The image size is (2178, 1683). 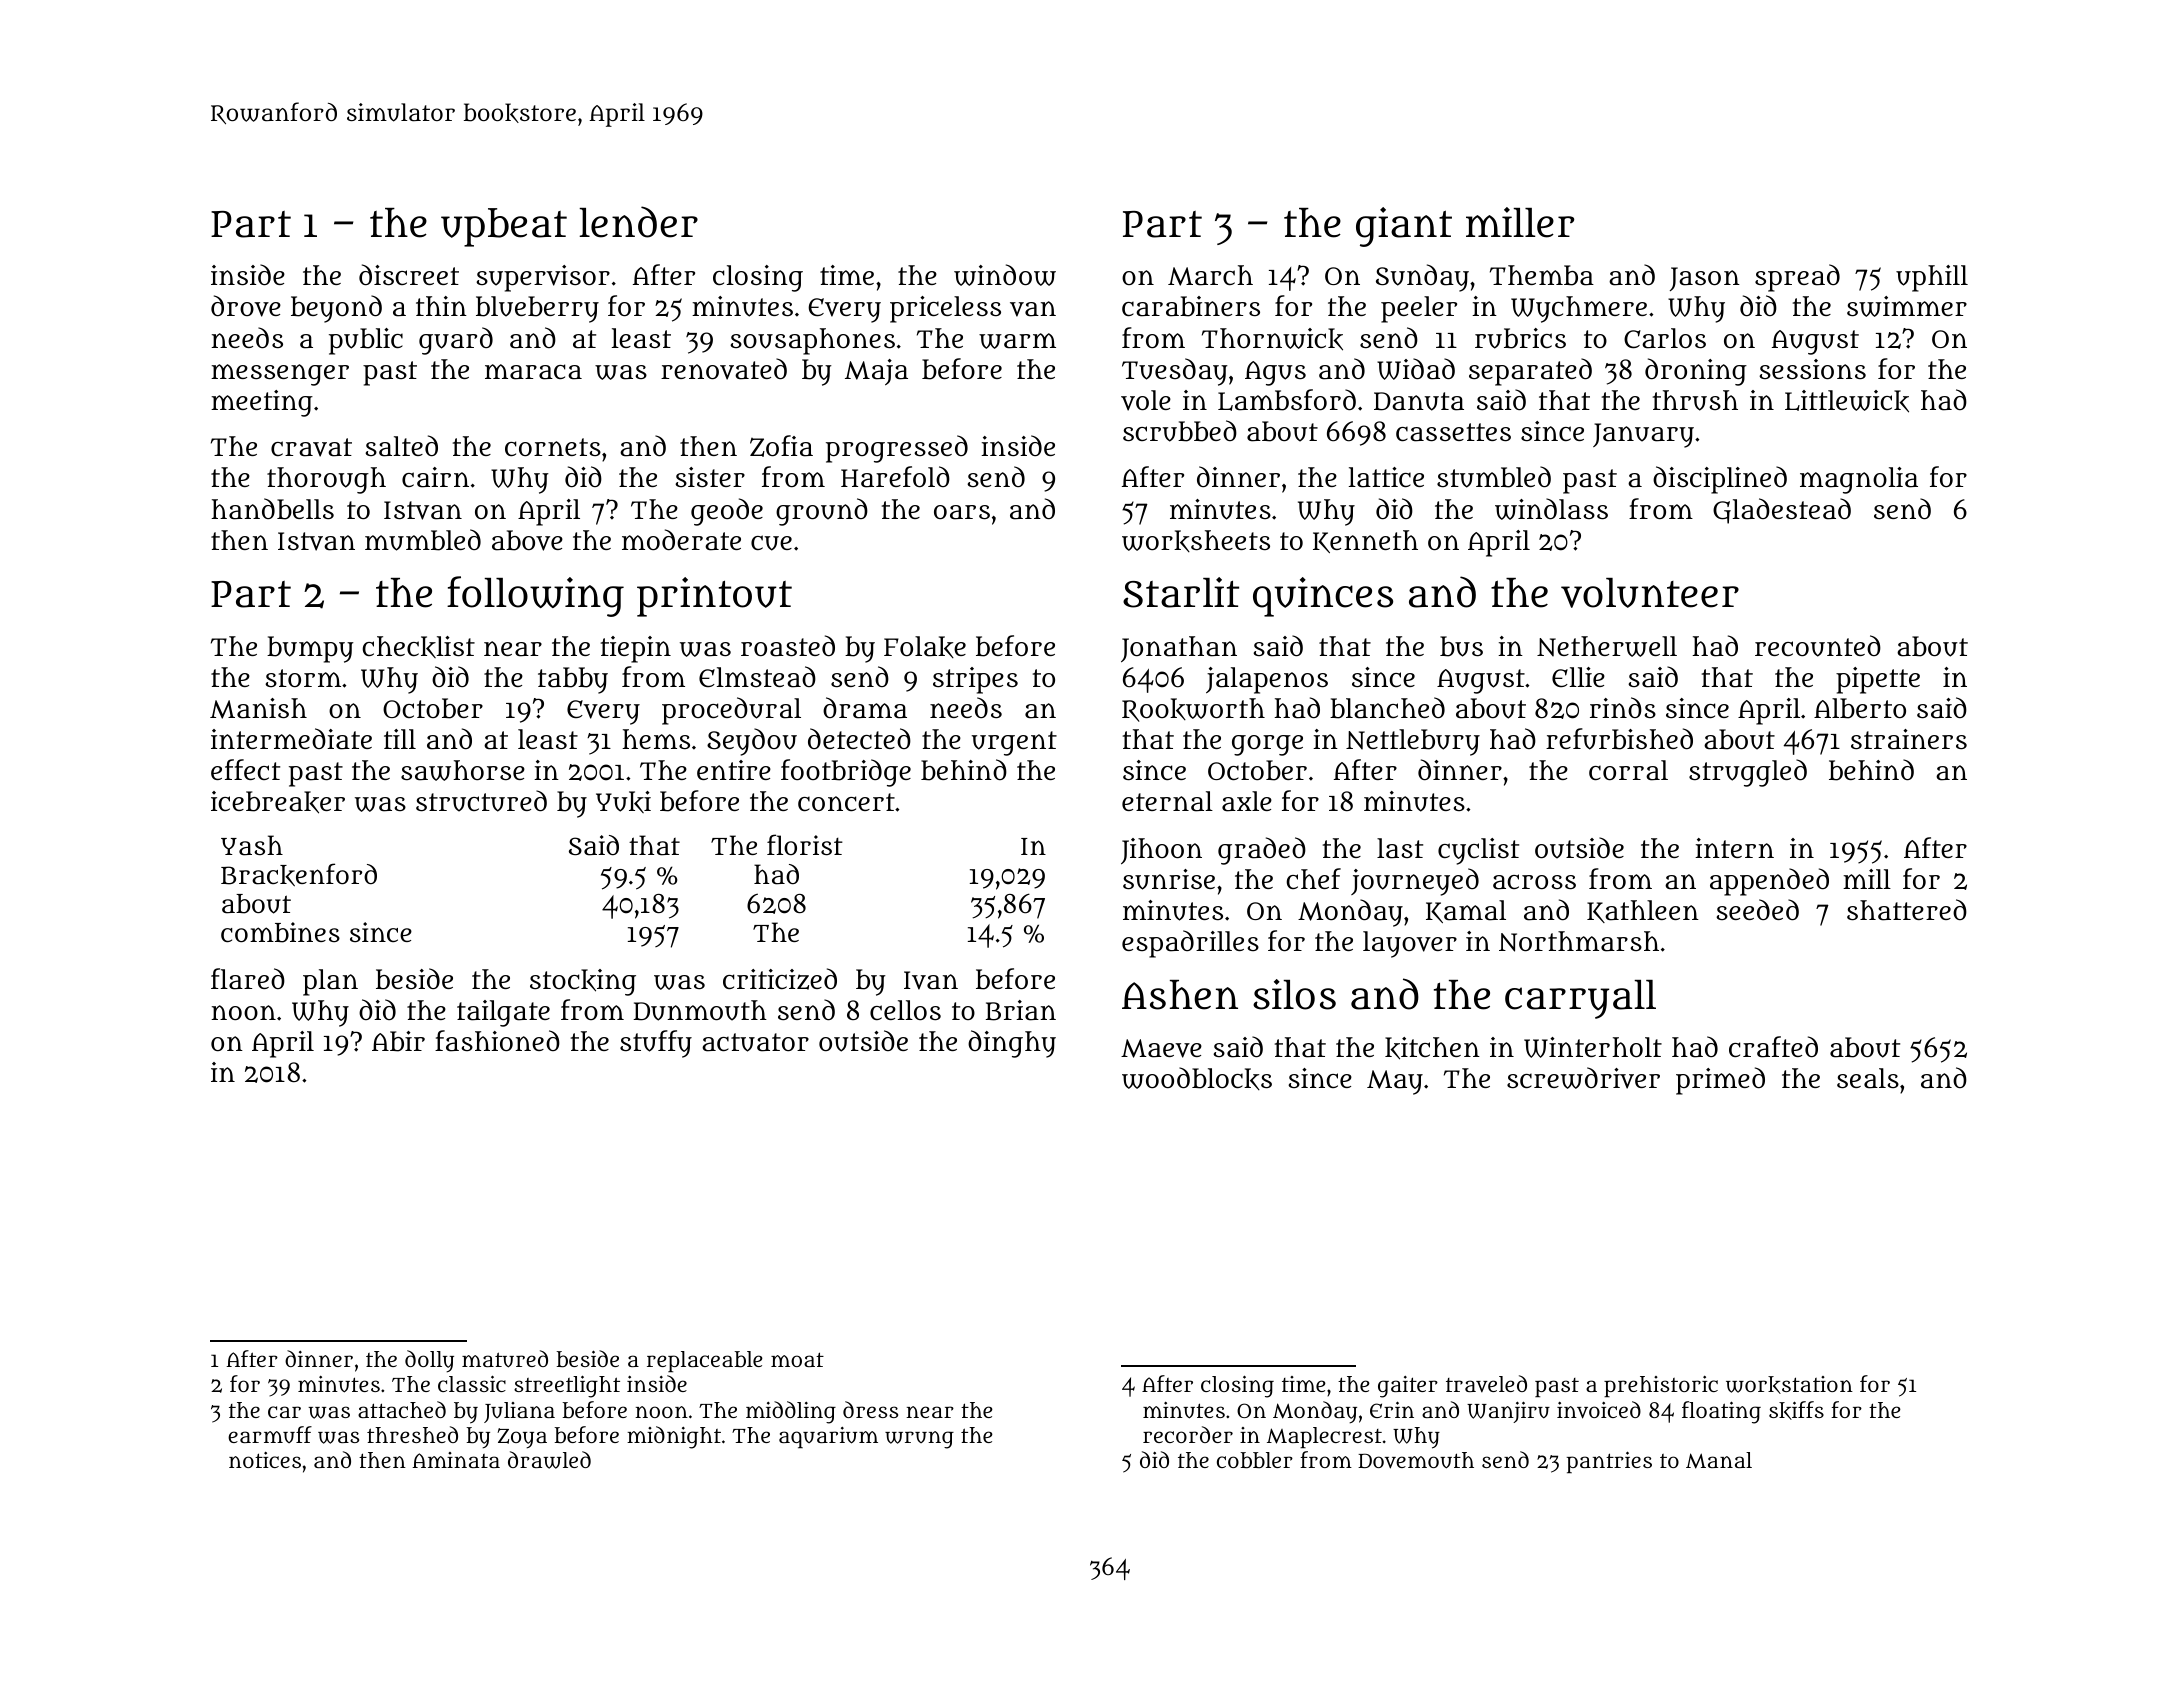 I want to click on giant, so click(x=1404, y=227).
